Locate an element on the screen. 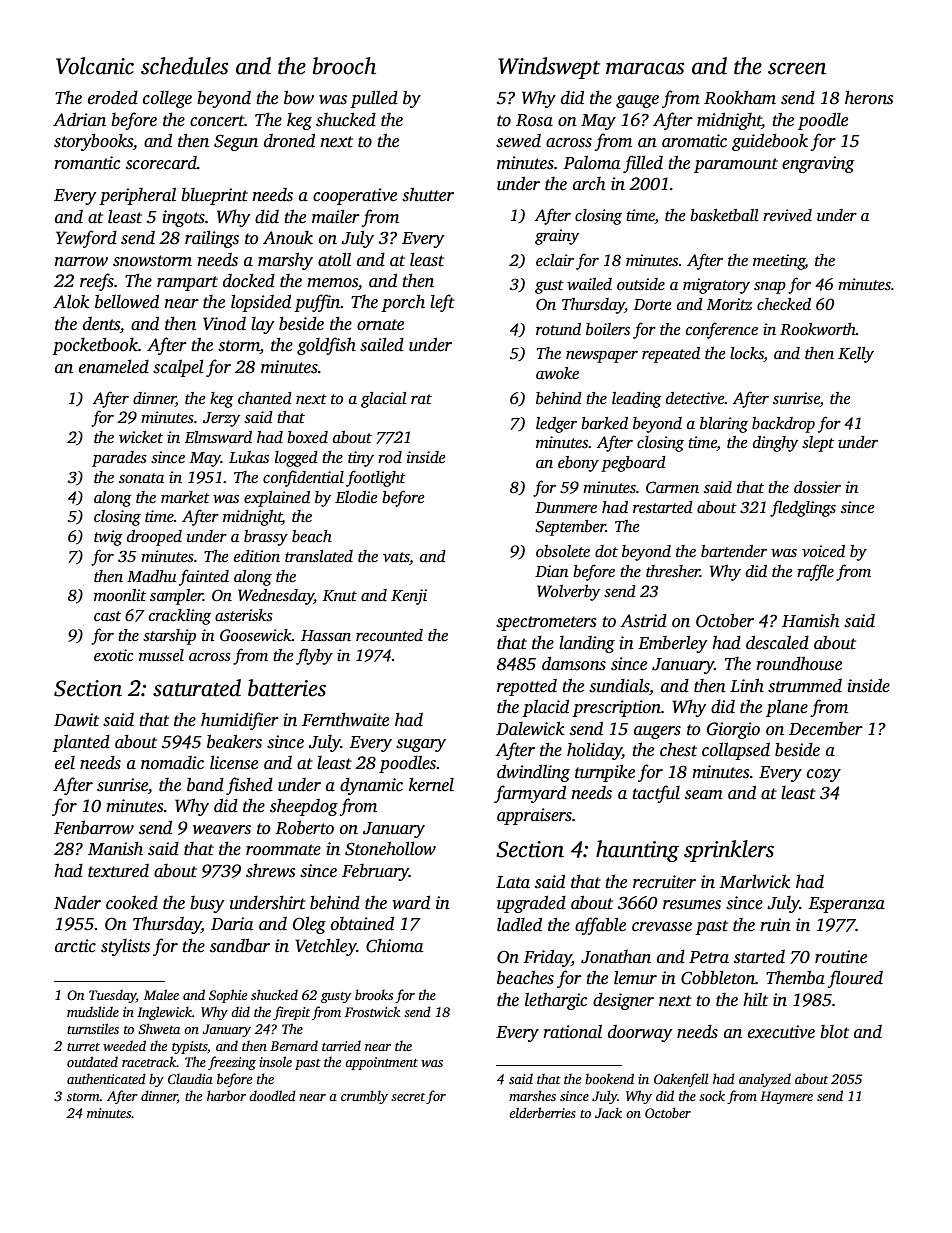  shutter is located at coordinates (428, 194).
